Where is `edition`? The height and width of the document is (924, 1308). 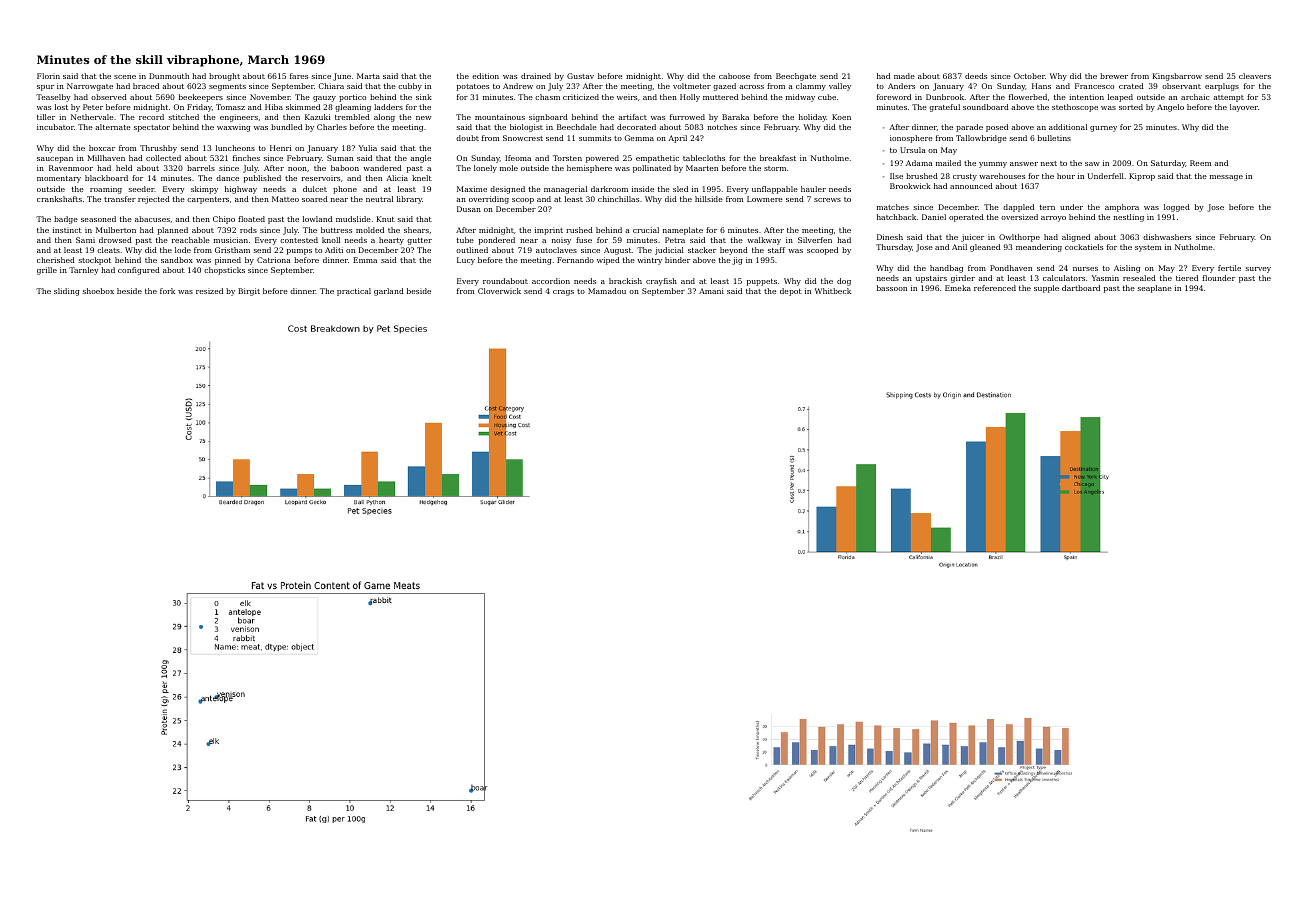 edition is located at coordinates (485, 76).
